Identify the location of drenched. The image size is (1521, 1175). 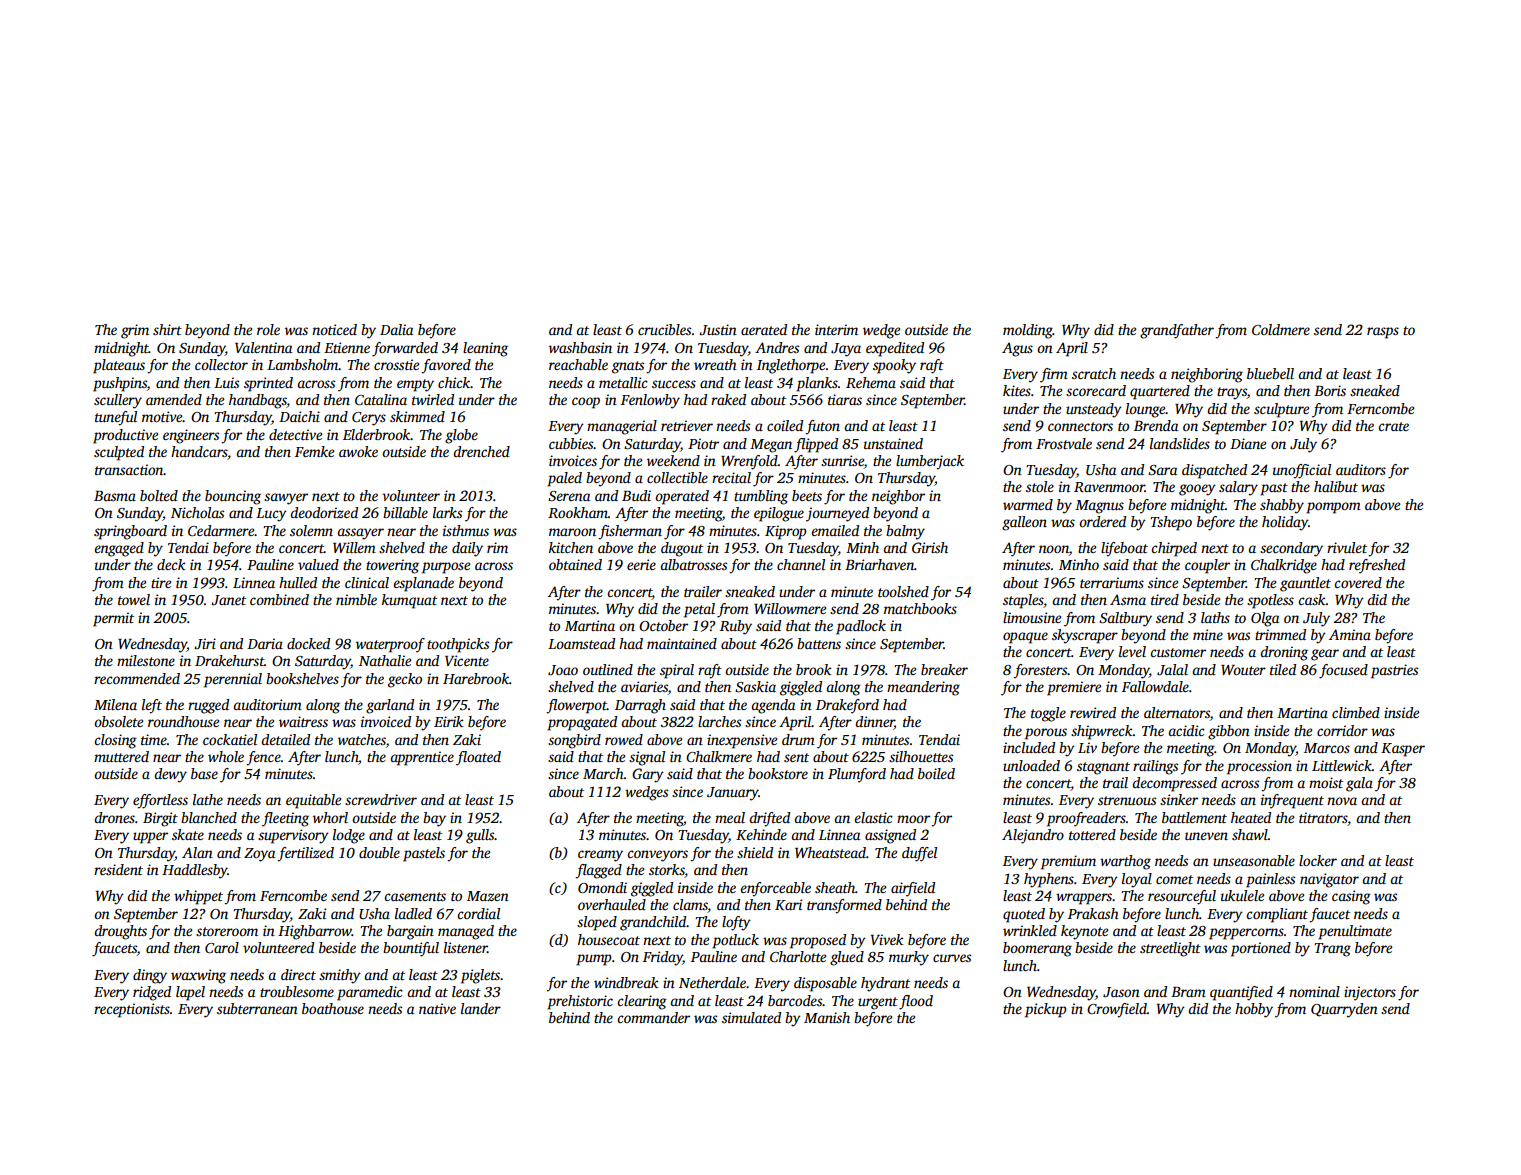
(481, 451).
